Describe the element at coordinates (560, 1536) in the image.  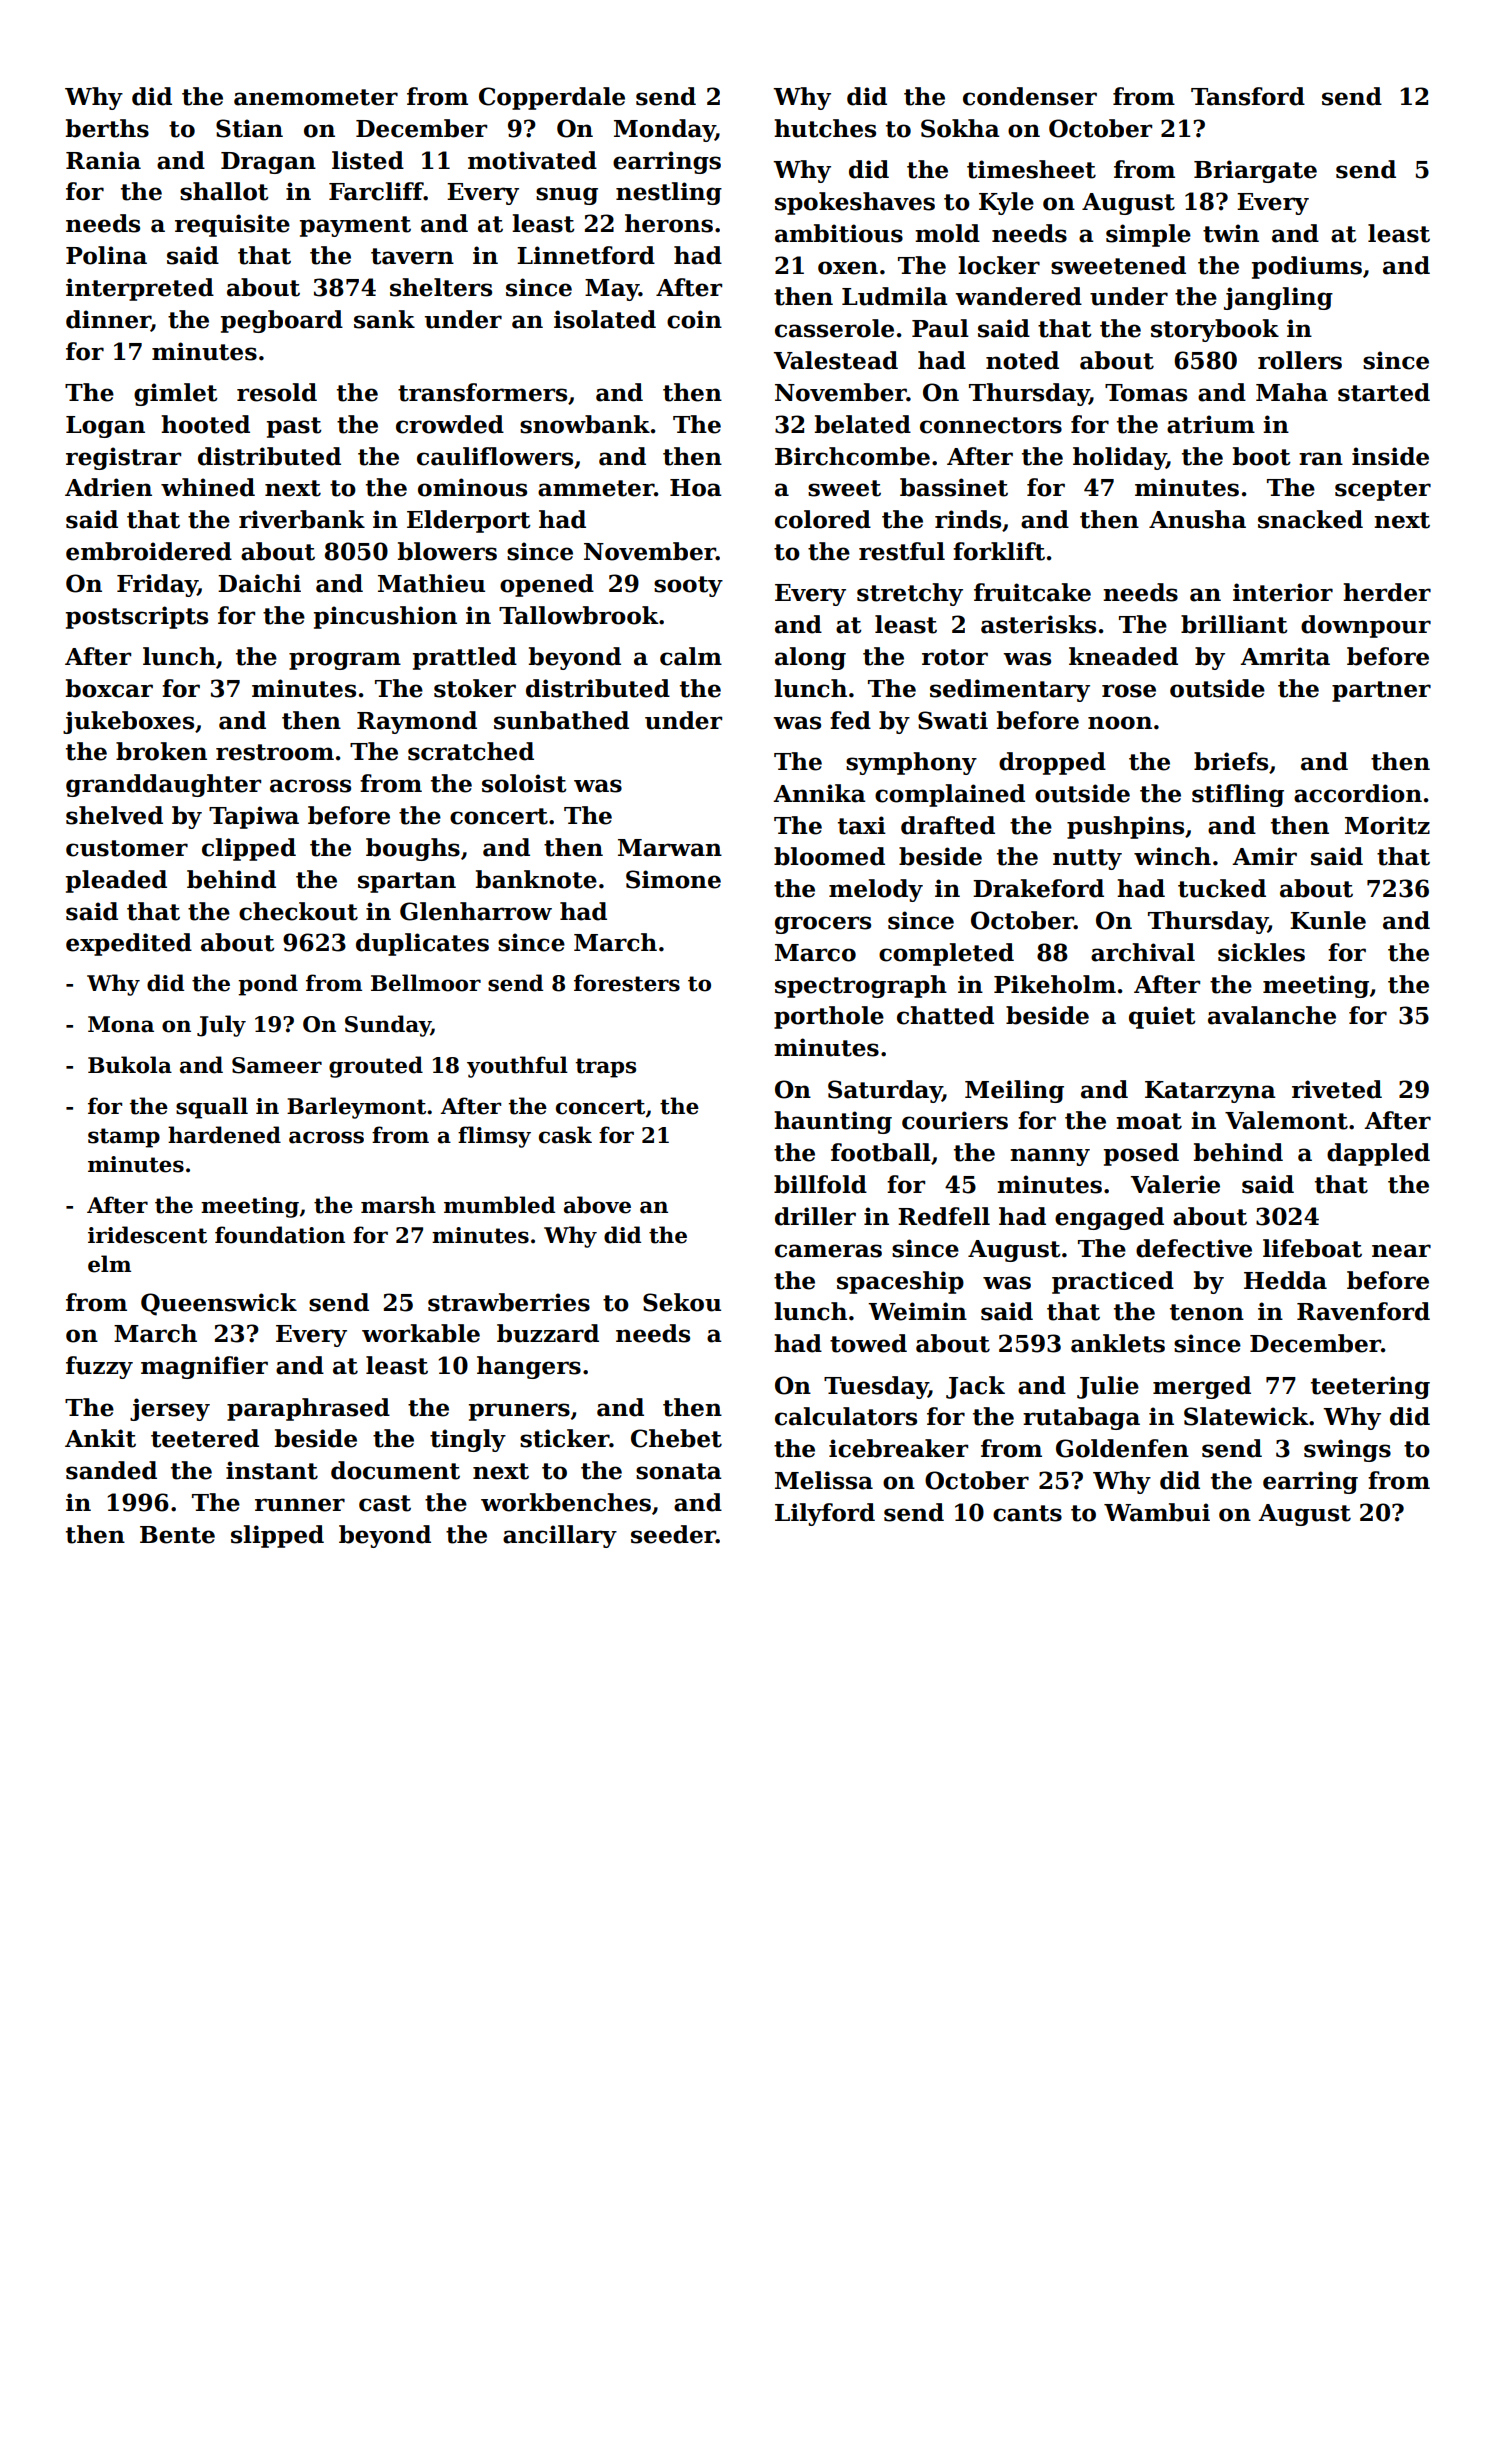
I see `ancillary` at that location.
